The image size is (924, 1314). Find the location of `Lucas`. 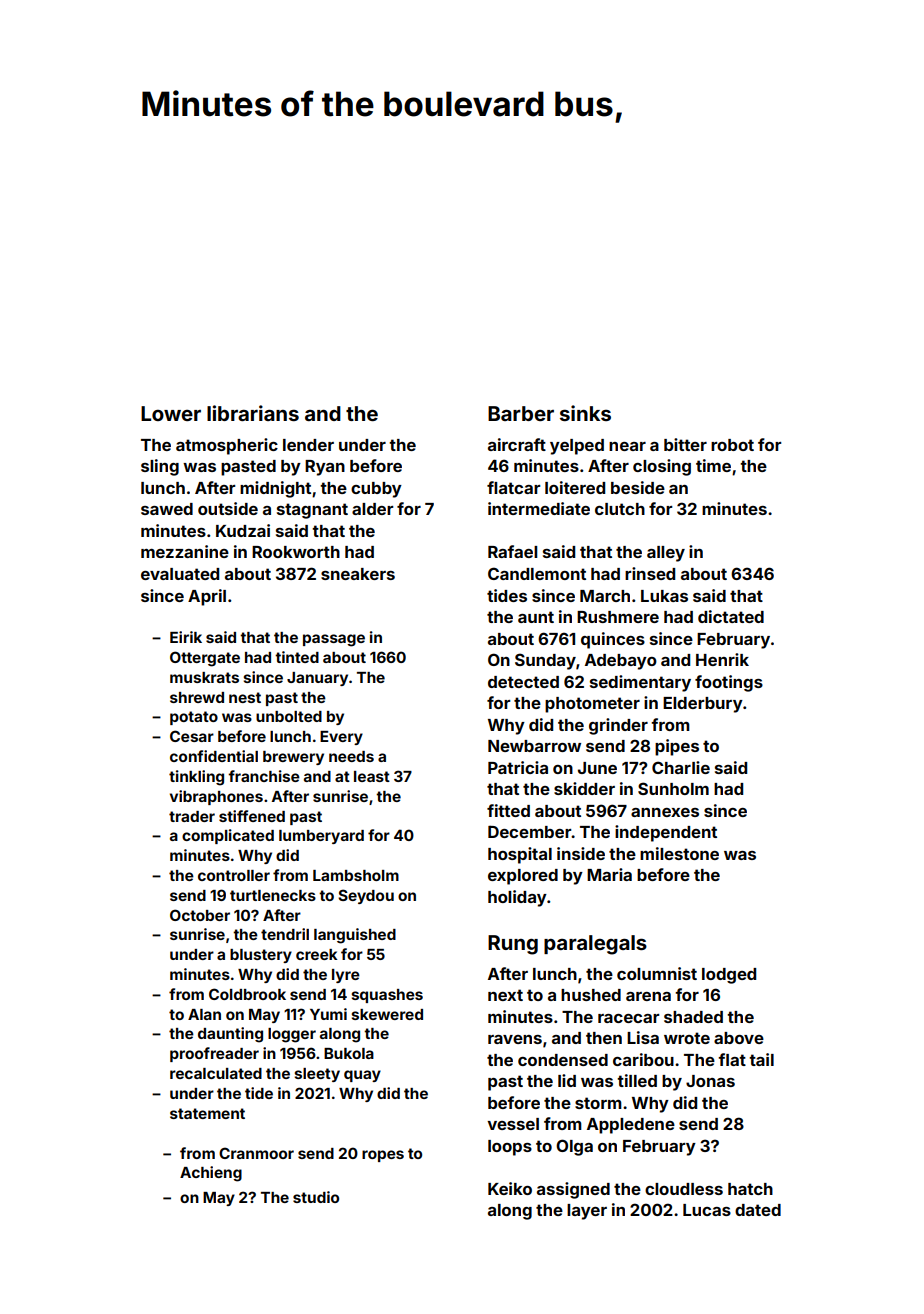

Lucas is located at coordinates (707, 1210).
